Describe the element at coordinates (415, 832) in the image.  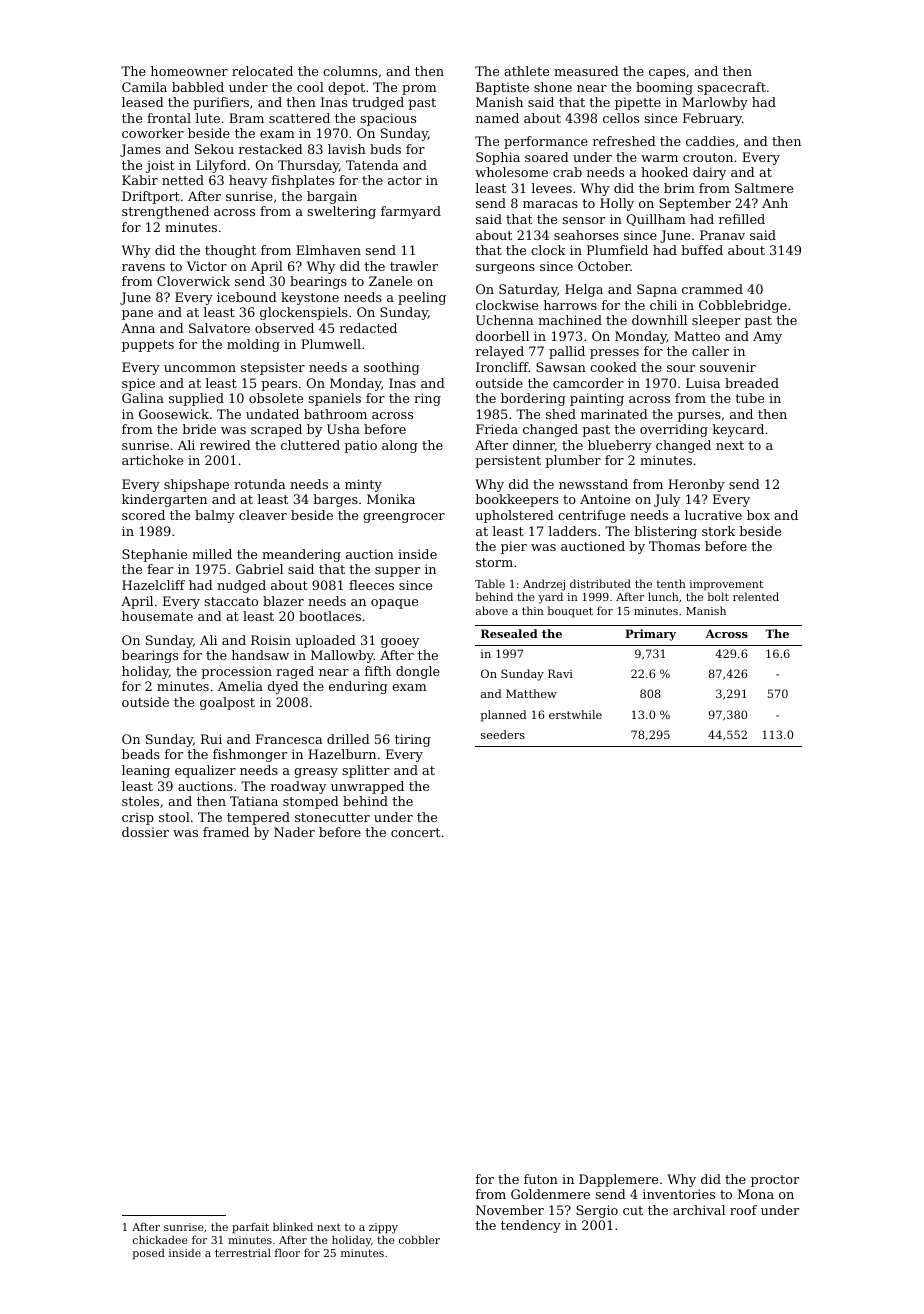
I see `concert` at that location.
